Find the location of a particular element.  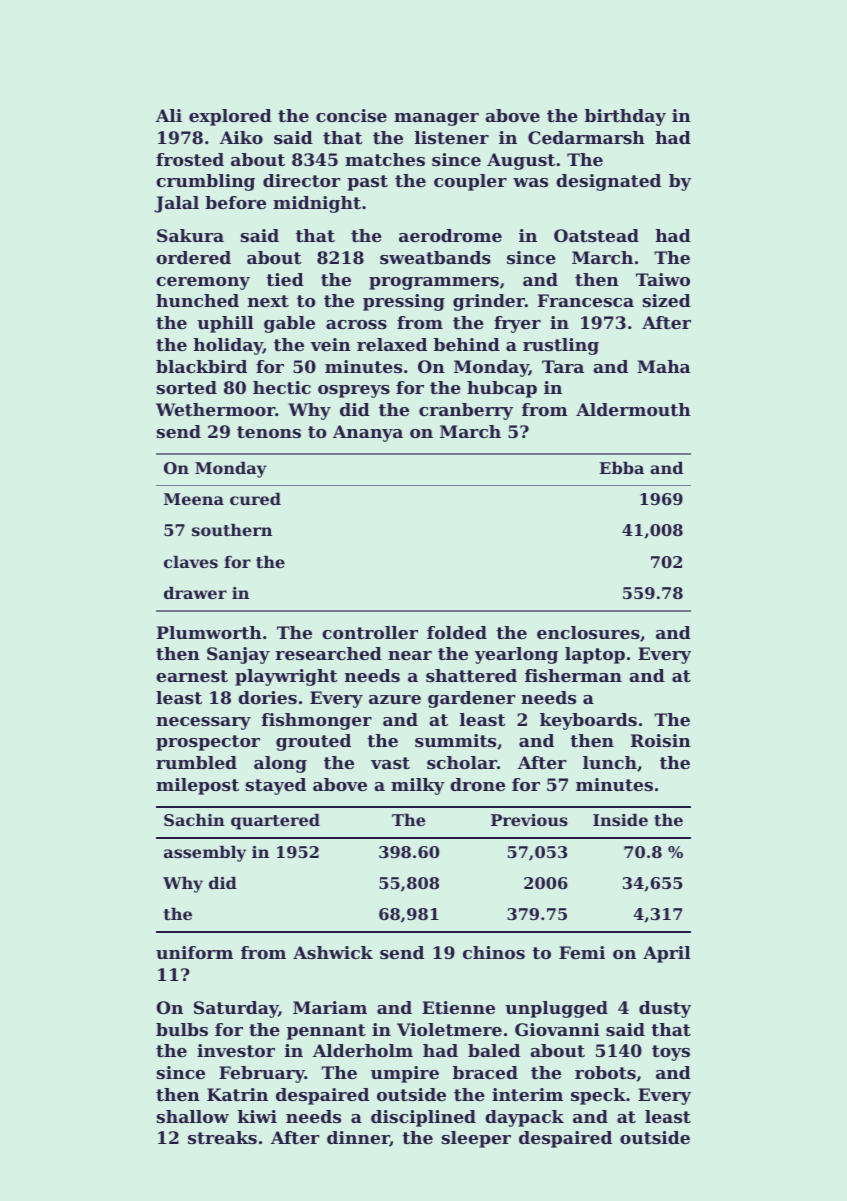

cranberry is located at coordinates (466, 411).
